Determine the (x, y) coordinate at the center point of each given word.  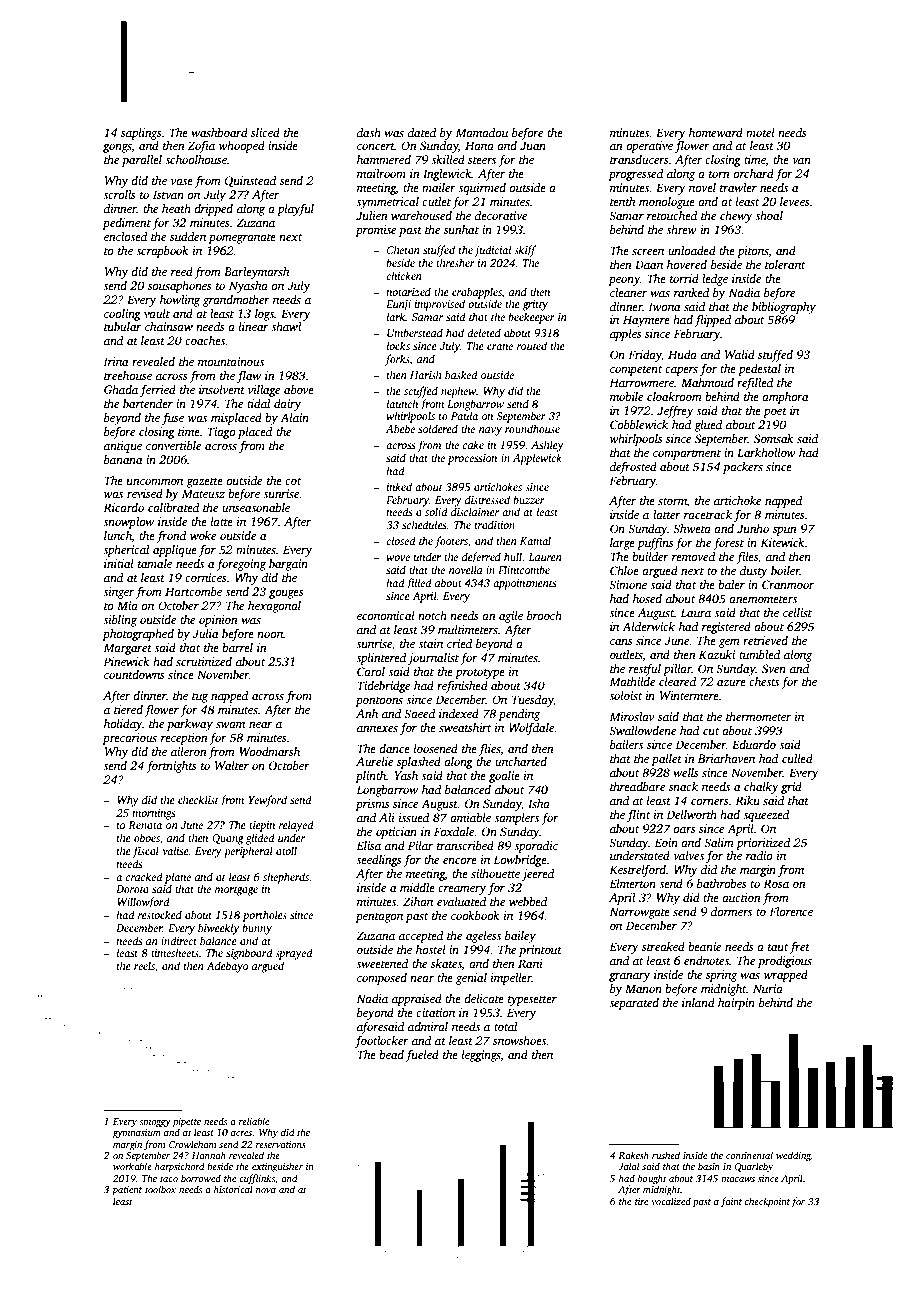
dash (369, 132)
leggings (481, 1056)
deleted (484, 332)
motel (760, 132)
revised (145, 493)
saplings (141, 134)
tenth (623, 201)
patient (127, 1191)
